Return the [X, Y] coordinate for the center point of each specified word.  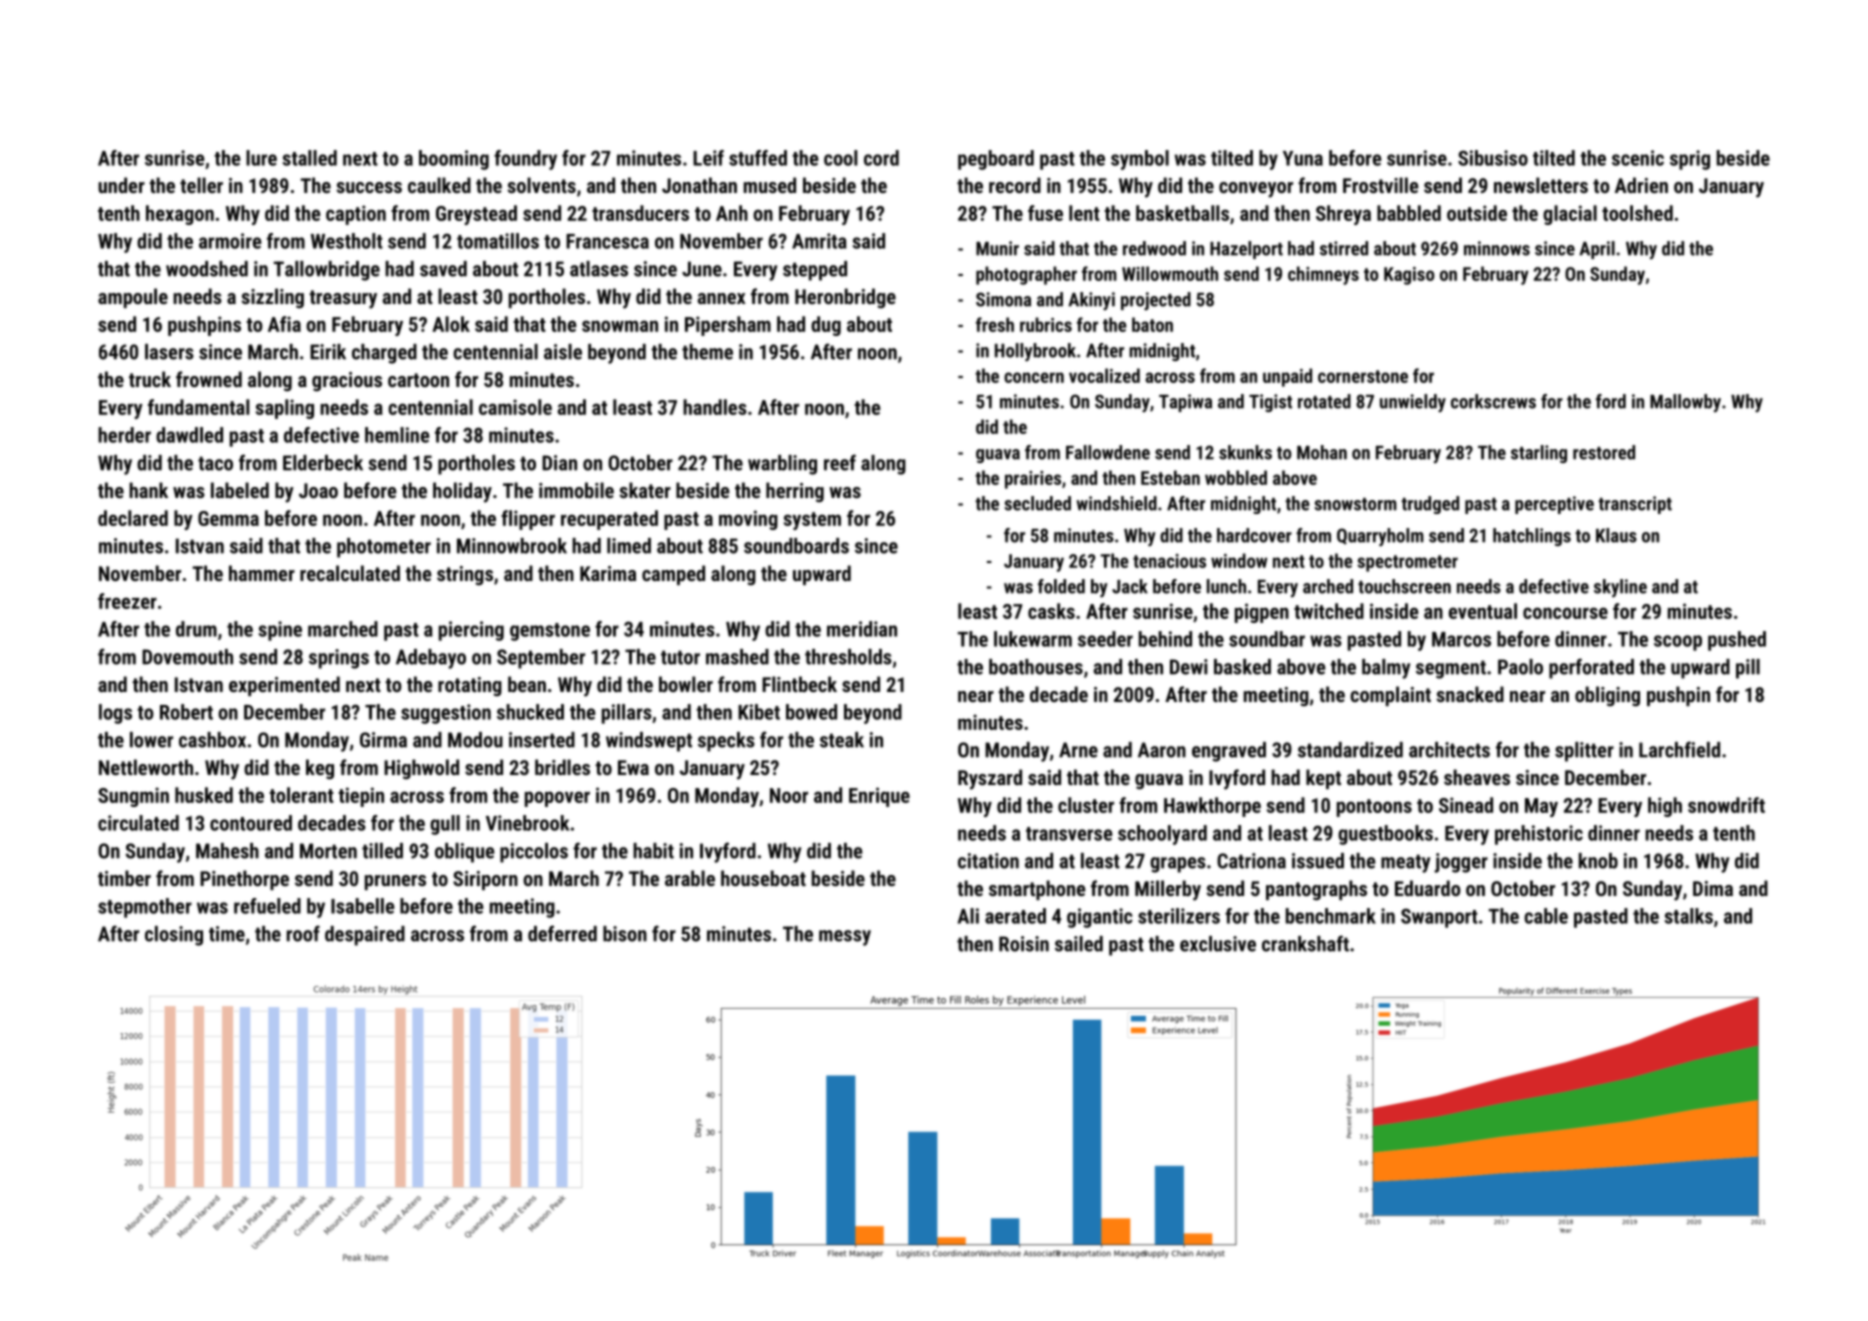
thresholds [848, 657]
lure [261, 158]
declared [133, 518]
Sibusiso [1493, 158]
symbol [1140, 160]
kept [1323, 779]
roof [303, 933]
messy [845, 938]
